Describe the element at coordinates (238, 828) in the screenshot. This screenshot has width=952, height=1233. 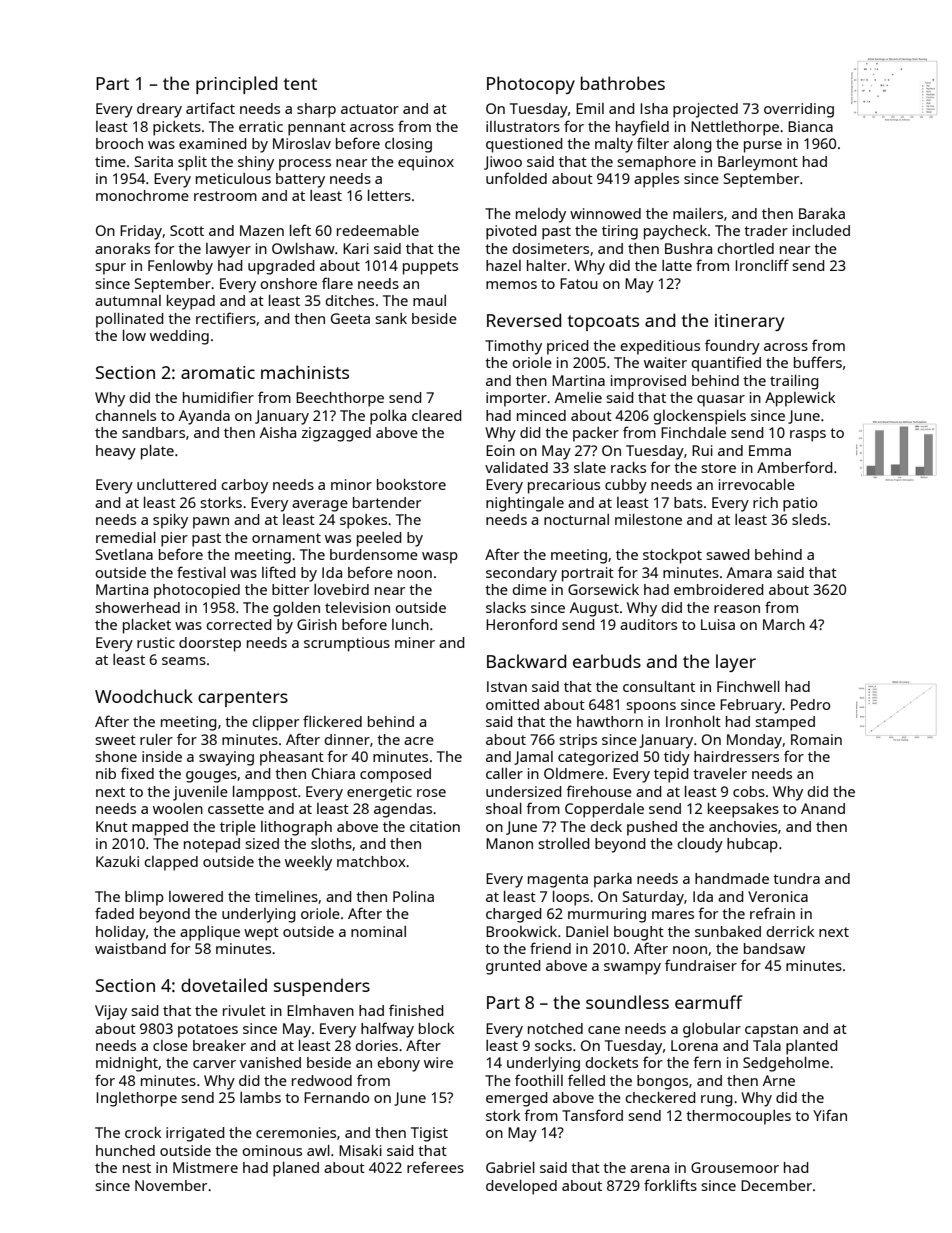
I see `triple` at that location.
